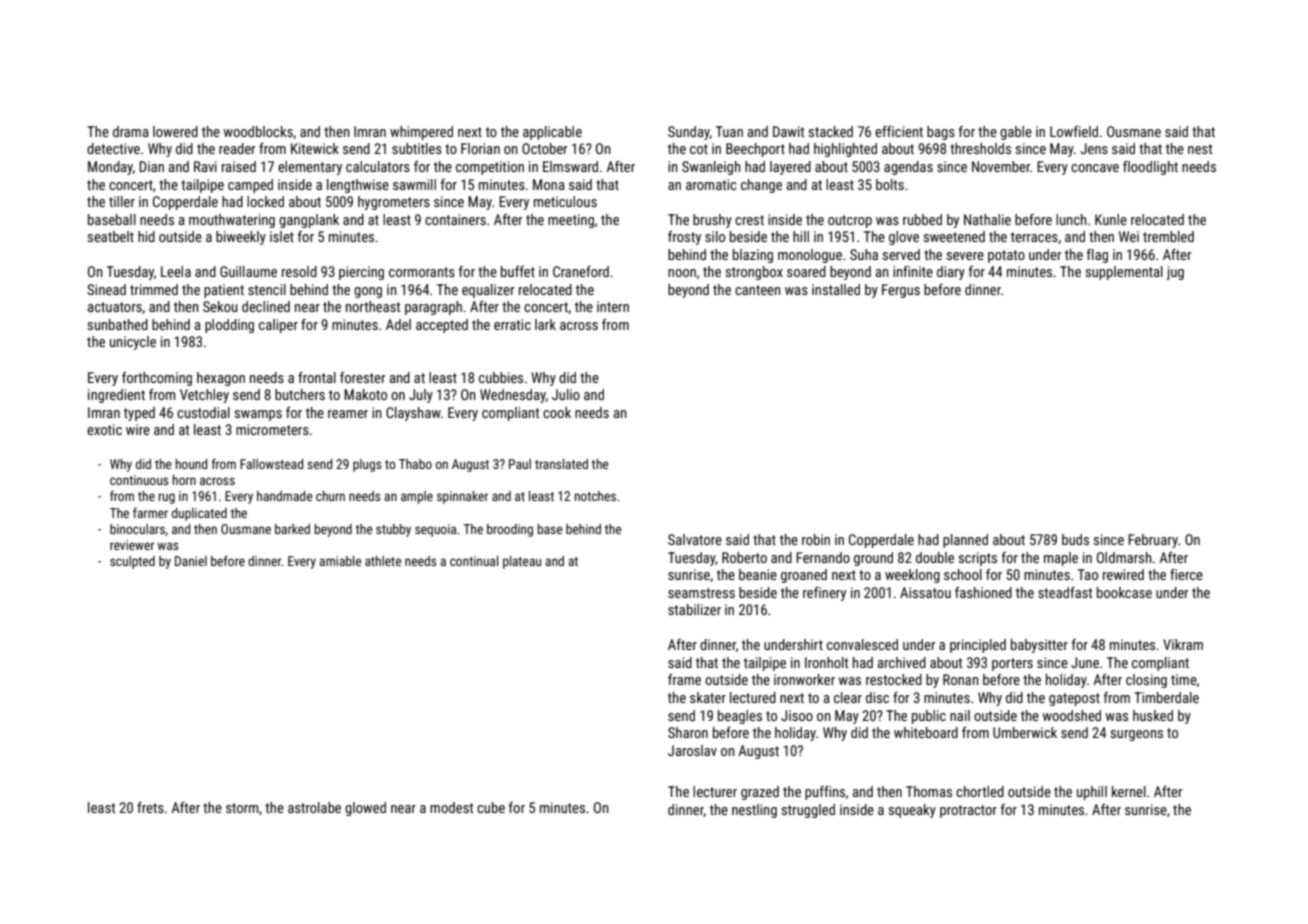 The height and width of the screenshot is (924, 1308). Describe the element at coordinates (491, 807) in the screenshot. I see `cube` at that location.
